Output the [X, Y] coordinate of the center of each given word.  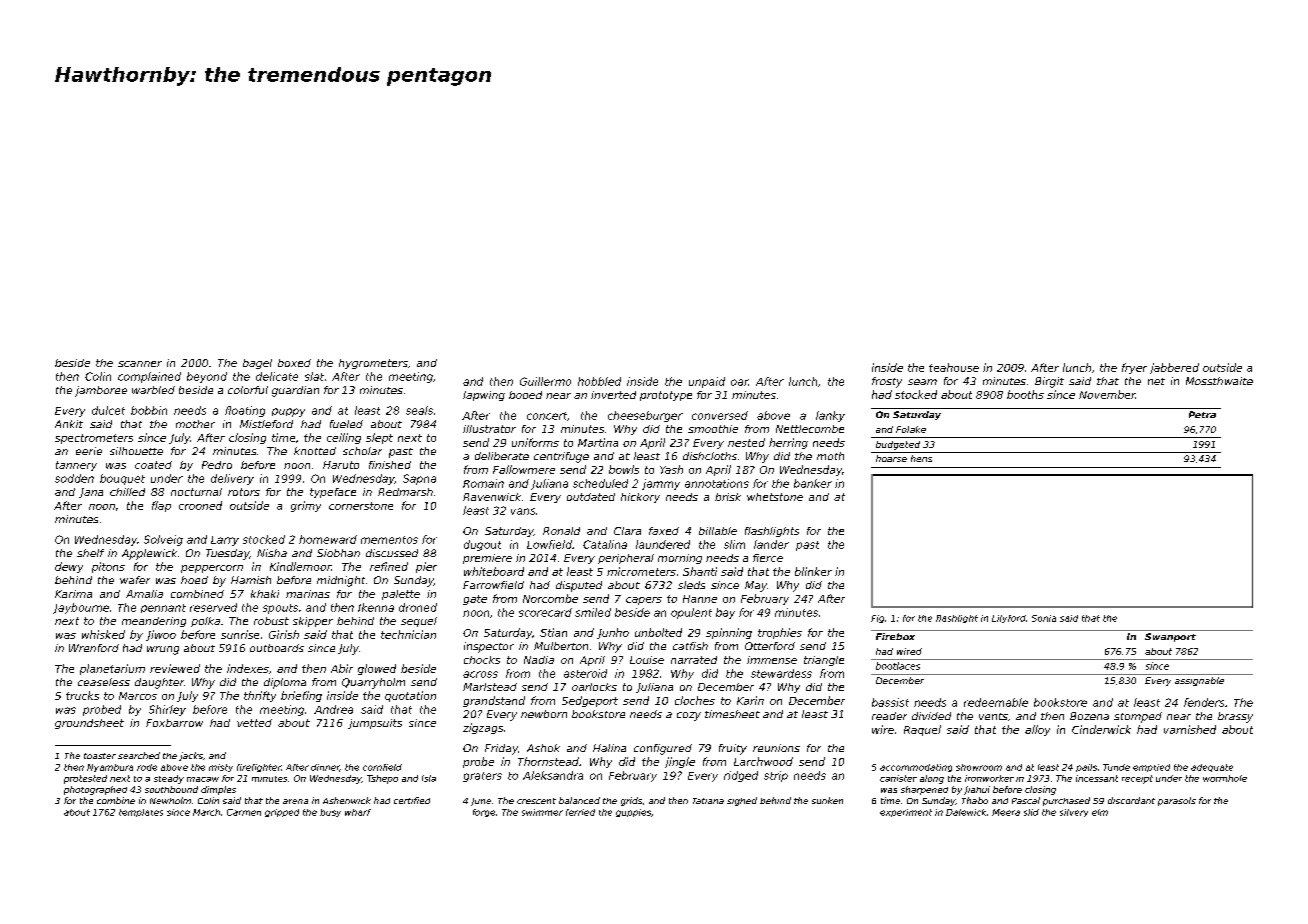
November [1107, 394]
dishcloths [710, 456]
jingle [680, 762]
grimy [306, 506]
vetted [254, 723]
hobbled [599, 381]
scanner [140, 364]
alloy [1037, 730]
